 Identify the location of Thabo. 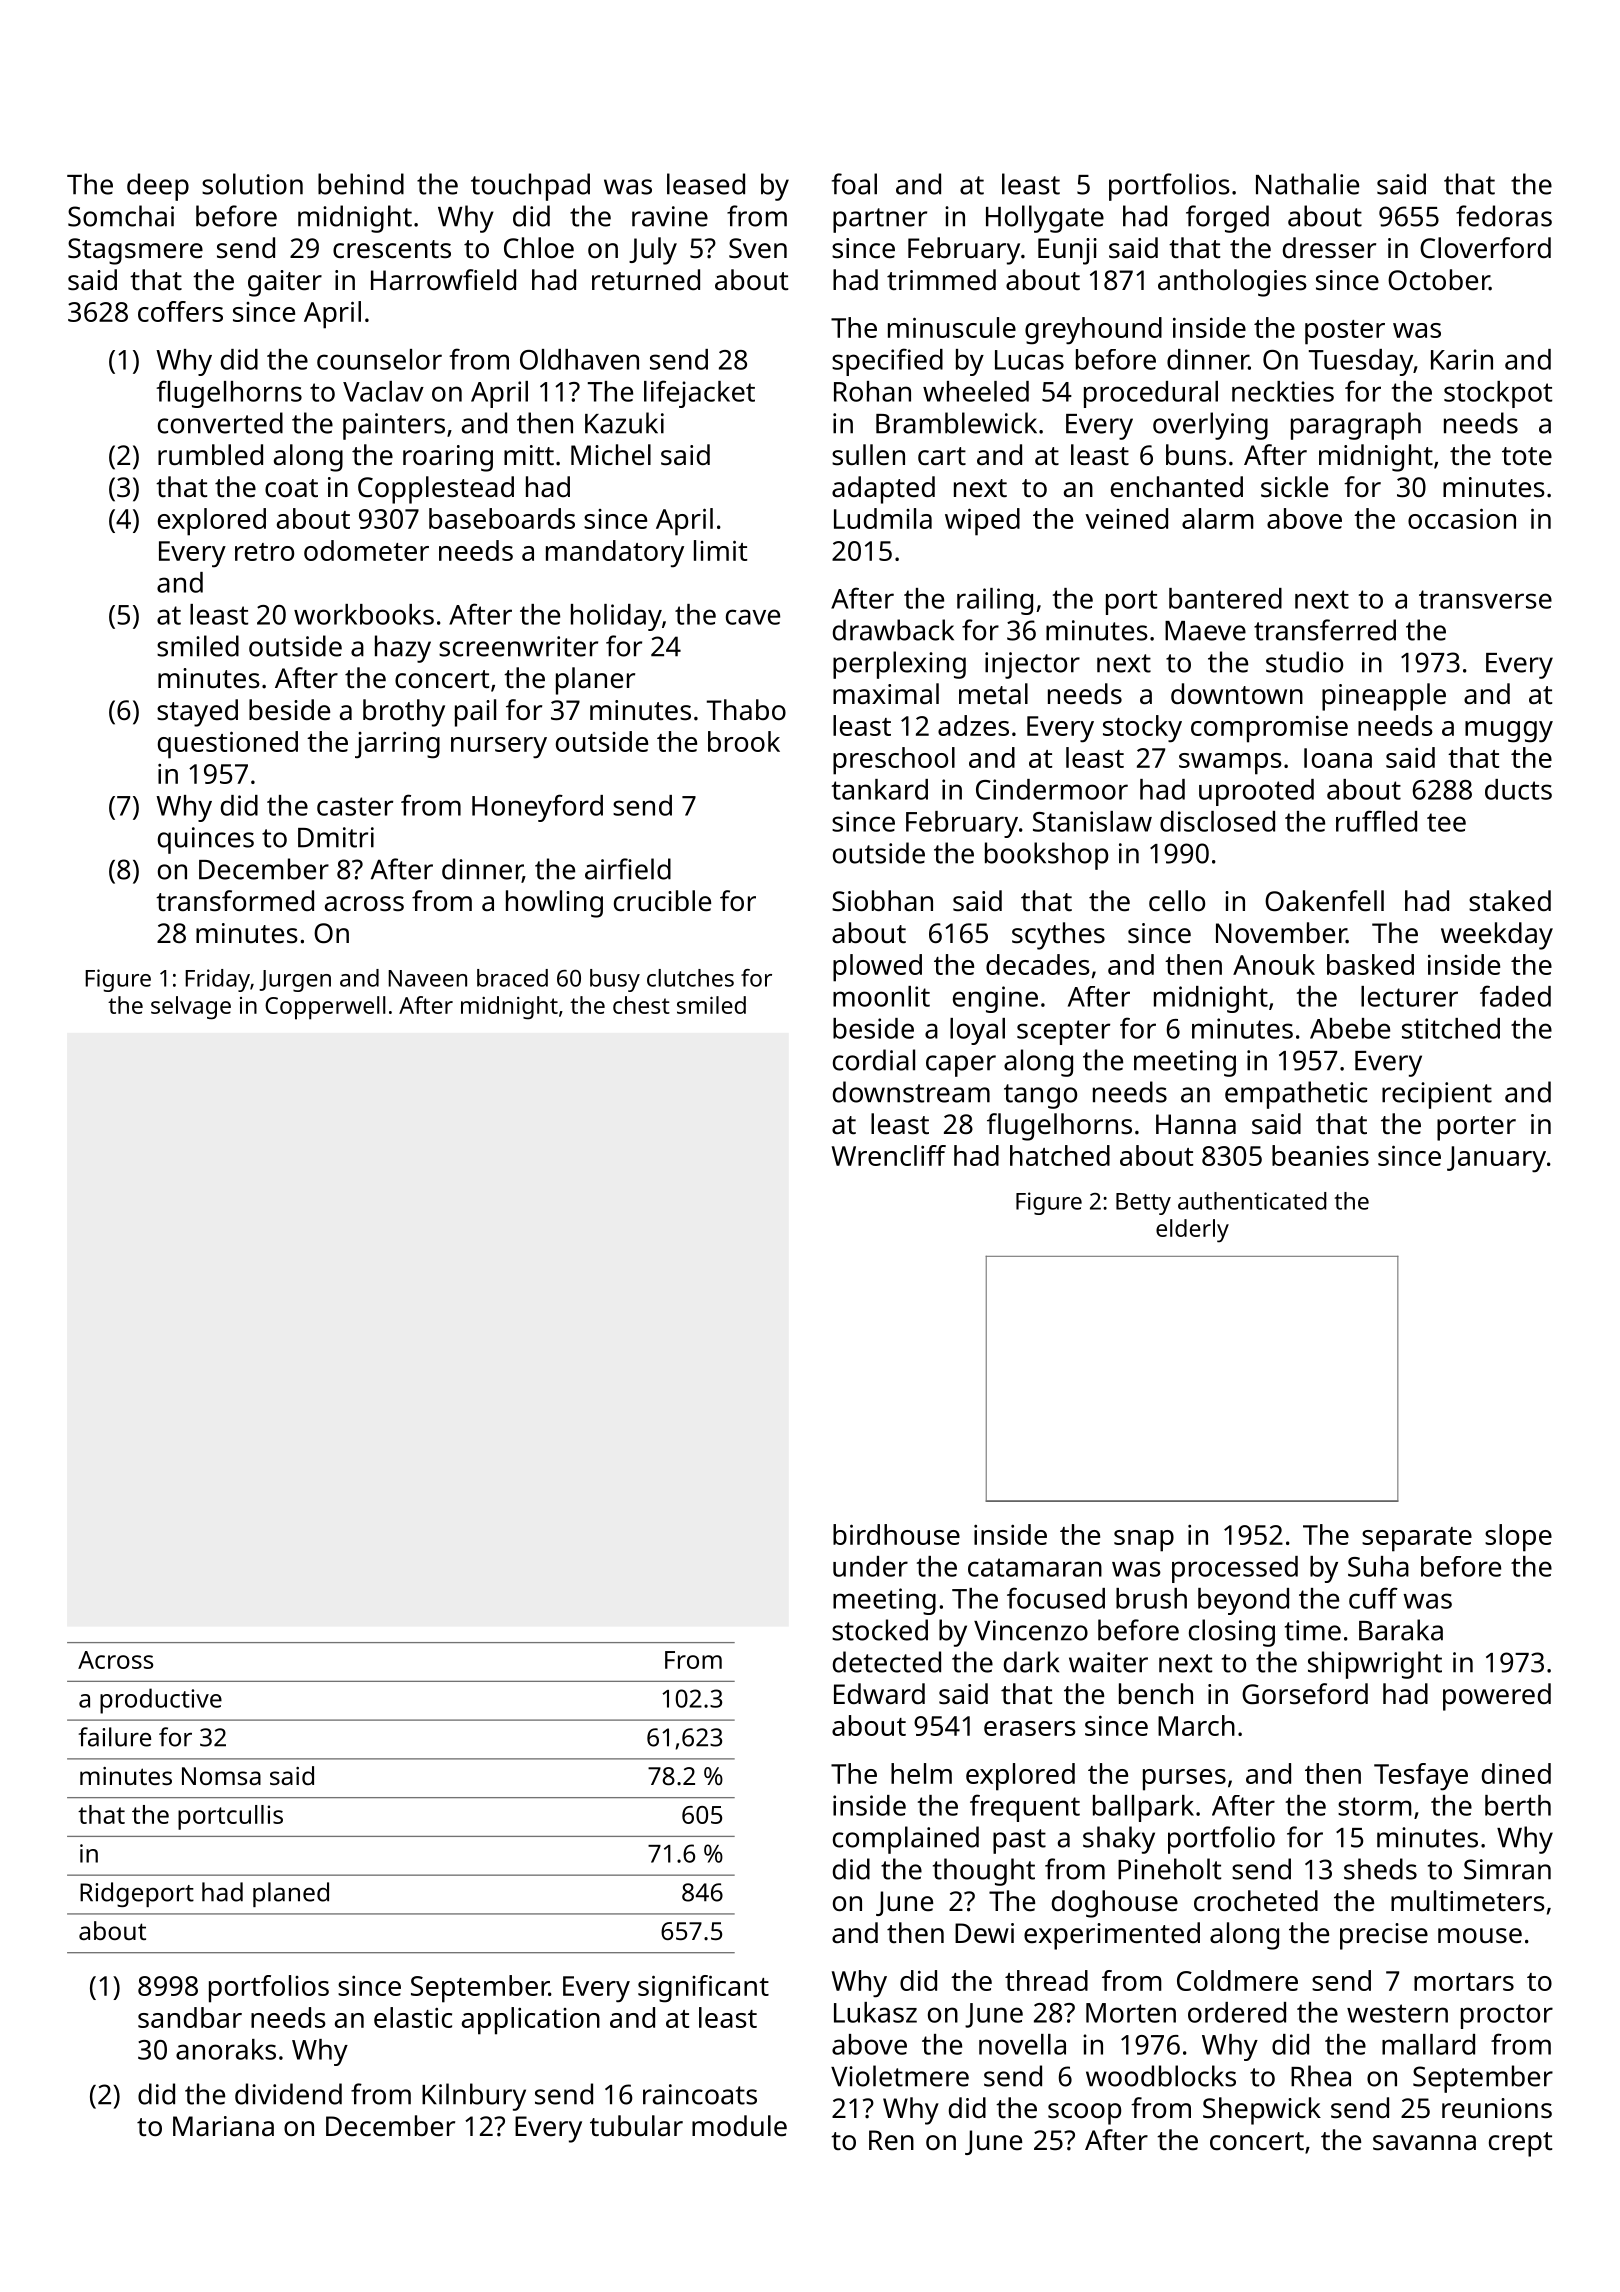
(746, 709).
